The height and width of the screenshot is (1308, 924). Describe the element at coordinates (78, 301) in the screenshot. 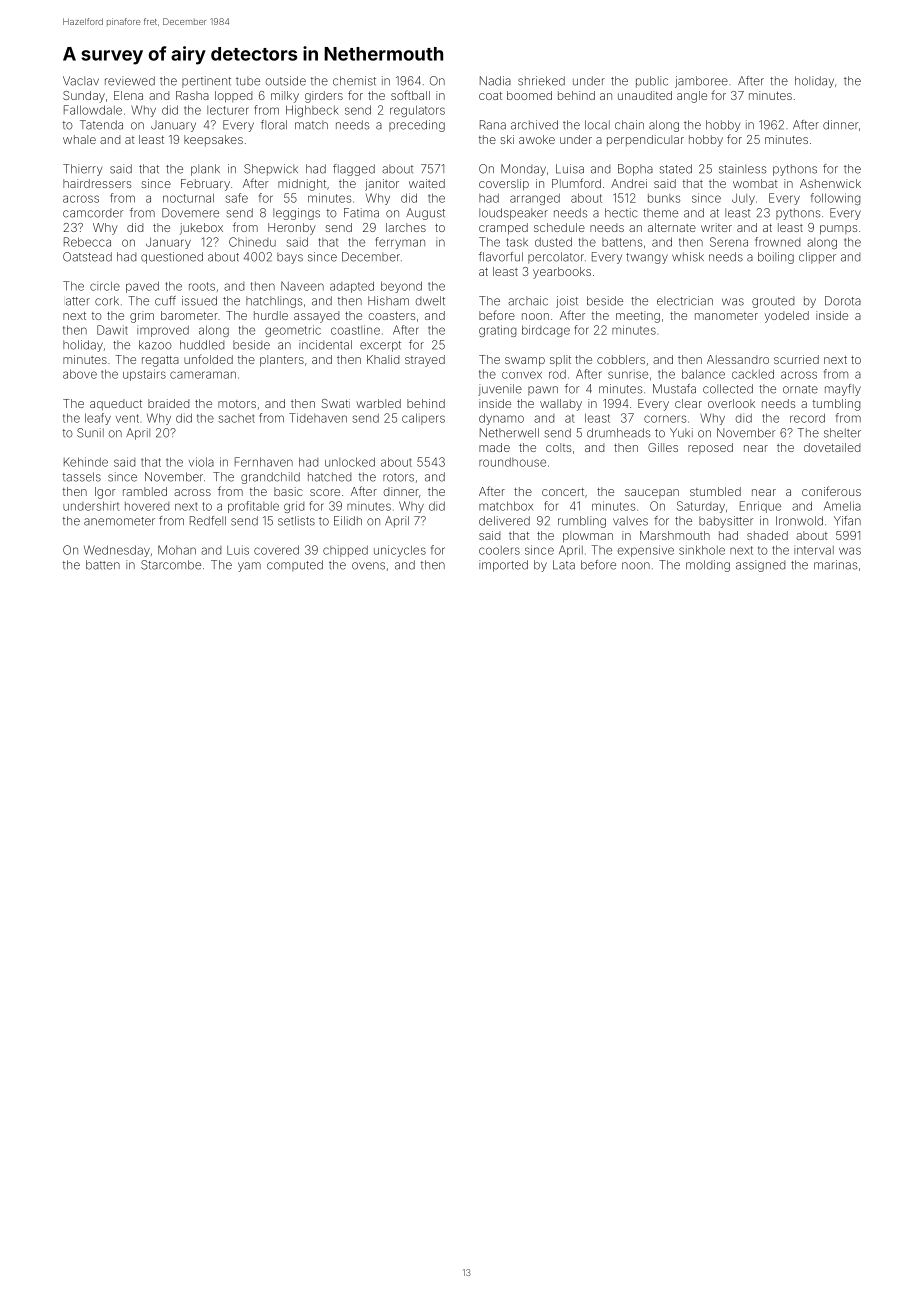

I see `latter` at that location.
